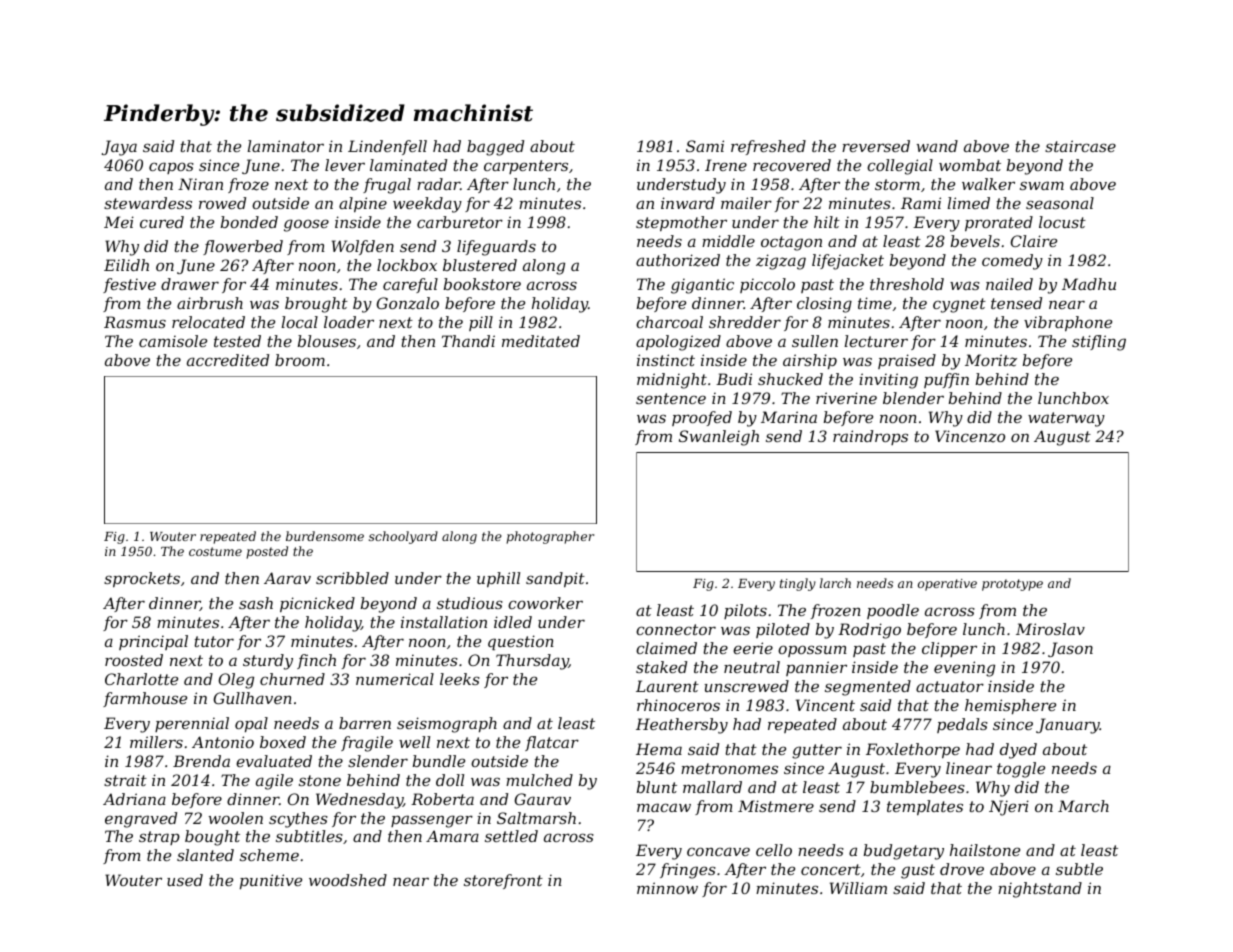 This document has height=952, width=1233. Describe the element at coordinates (970, 436) in the document. I see `Vincenzo` at that location.
